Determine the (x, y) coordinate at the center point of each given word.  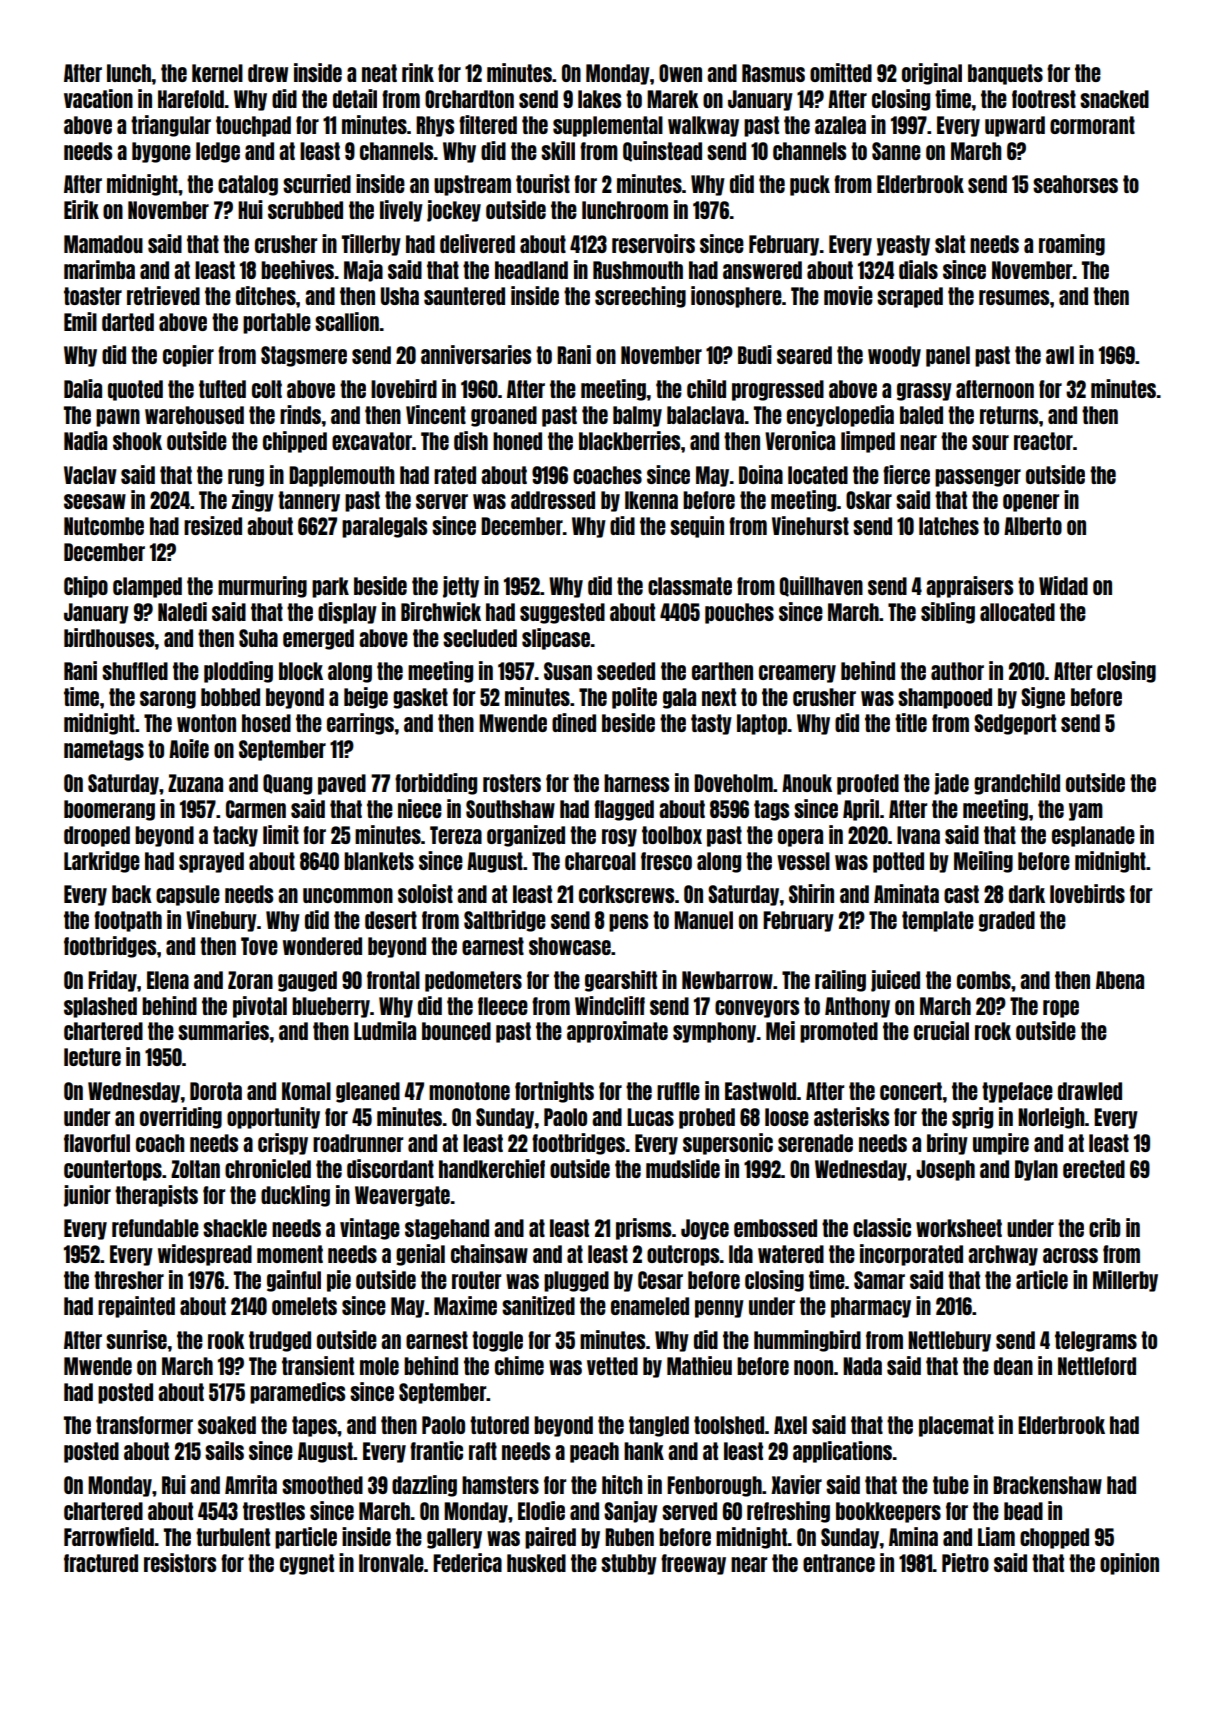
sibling (948, 613)
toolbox (672, 835)
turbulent (233, 1537)
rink (418, 72)
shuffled (135, 671)
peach (594, 1452)
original (932, 74)
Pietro (965, 1562)
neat (379, 73)
